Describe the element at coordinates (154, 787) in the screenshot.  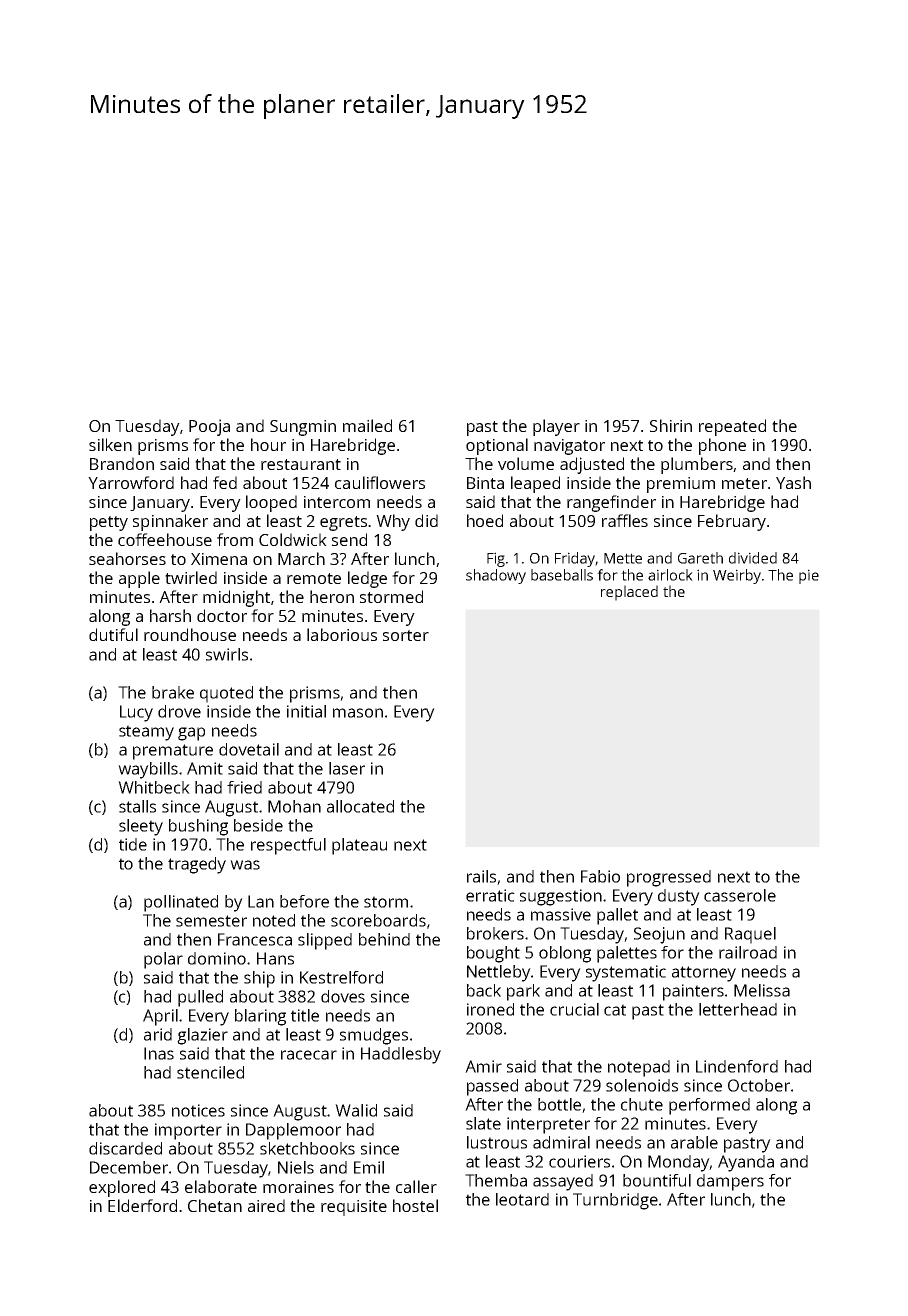
I see `Whitbeck` at that location.
